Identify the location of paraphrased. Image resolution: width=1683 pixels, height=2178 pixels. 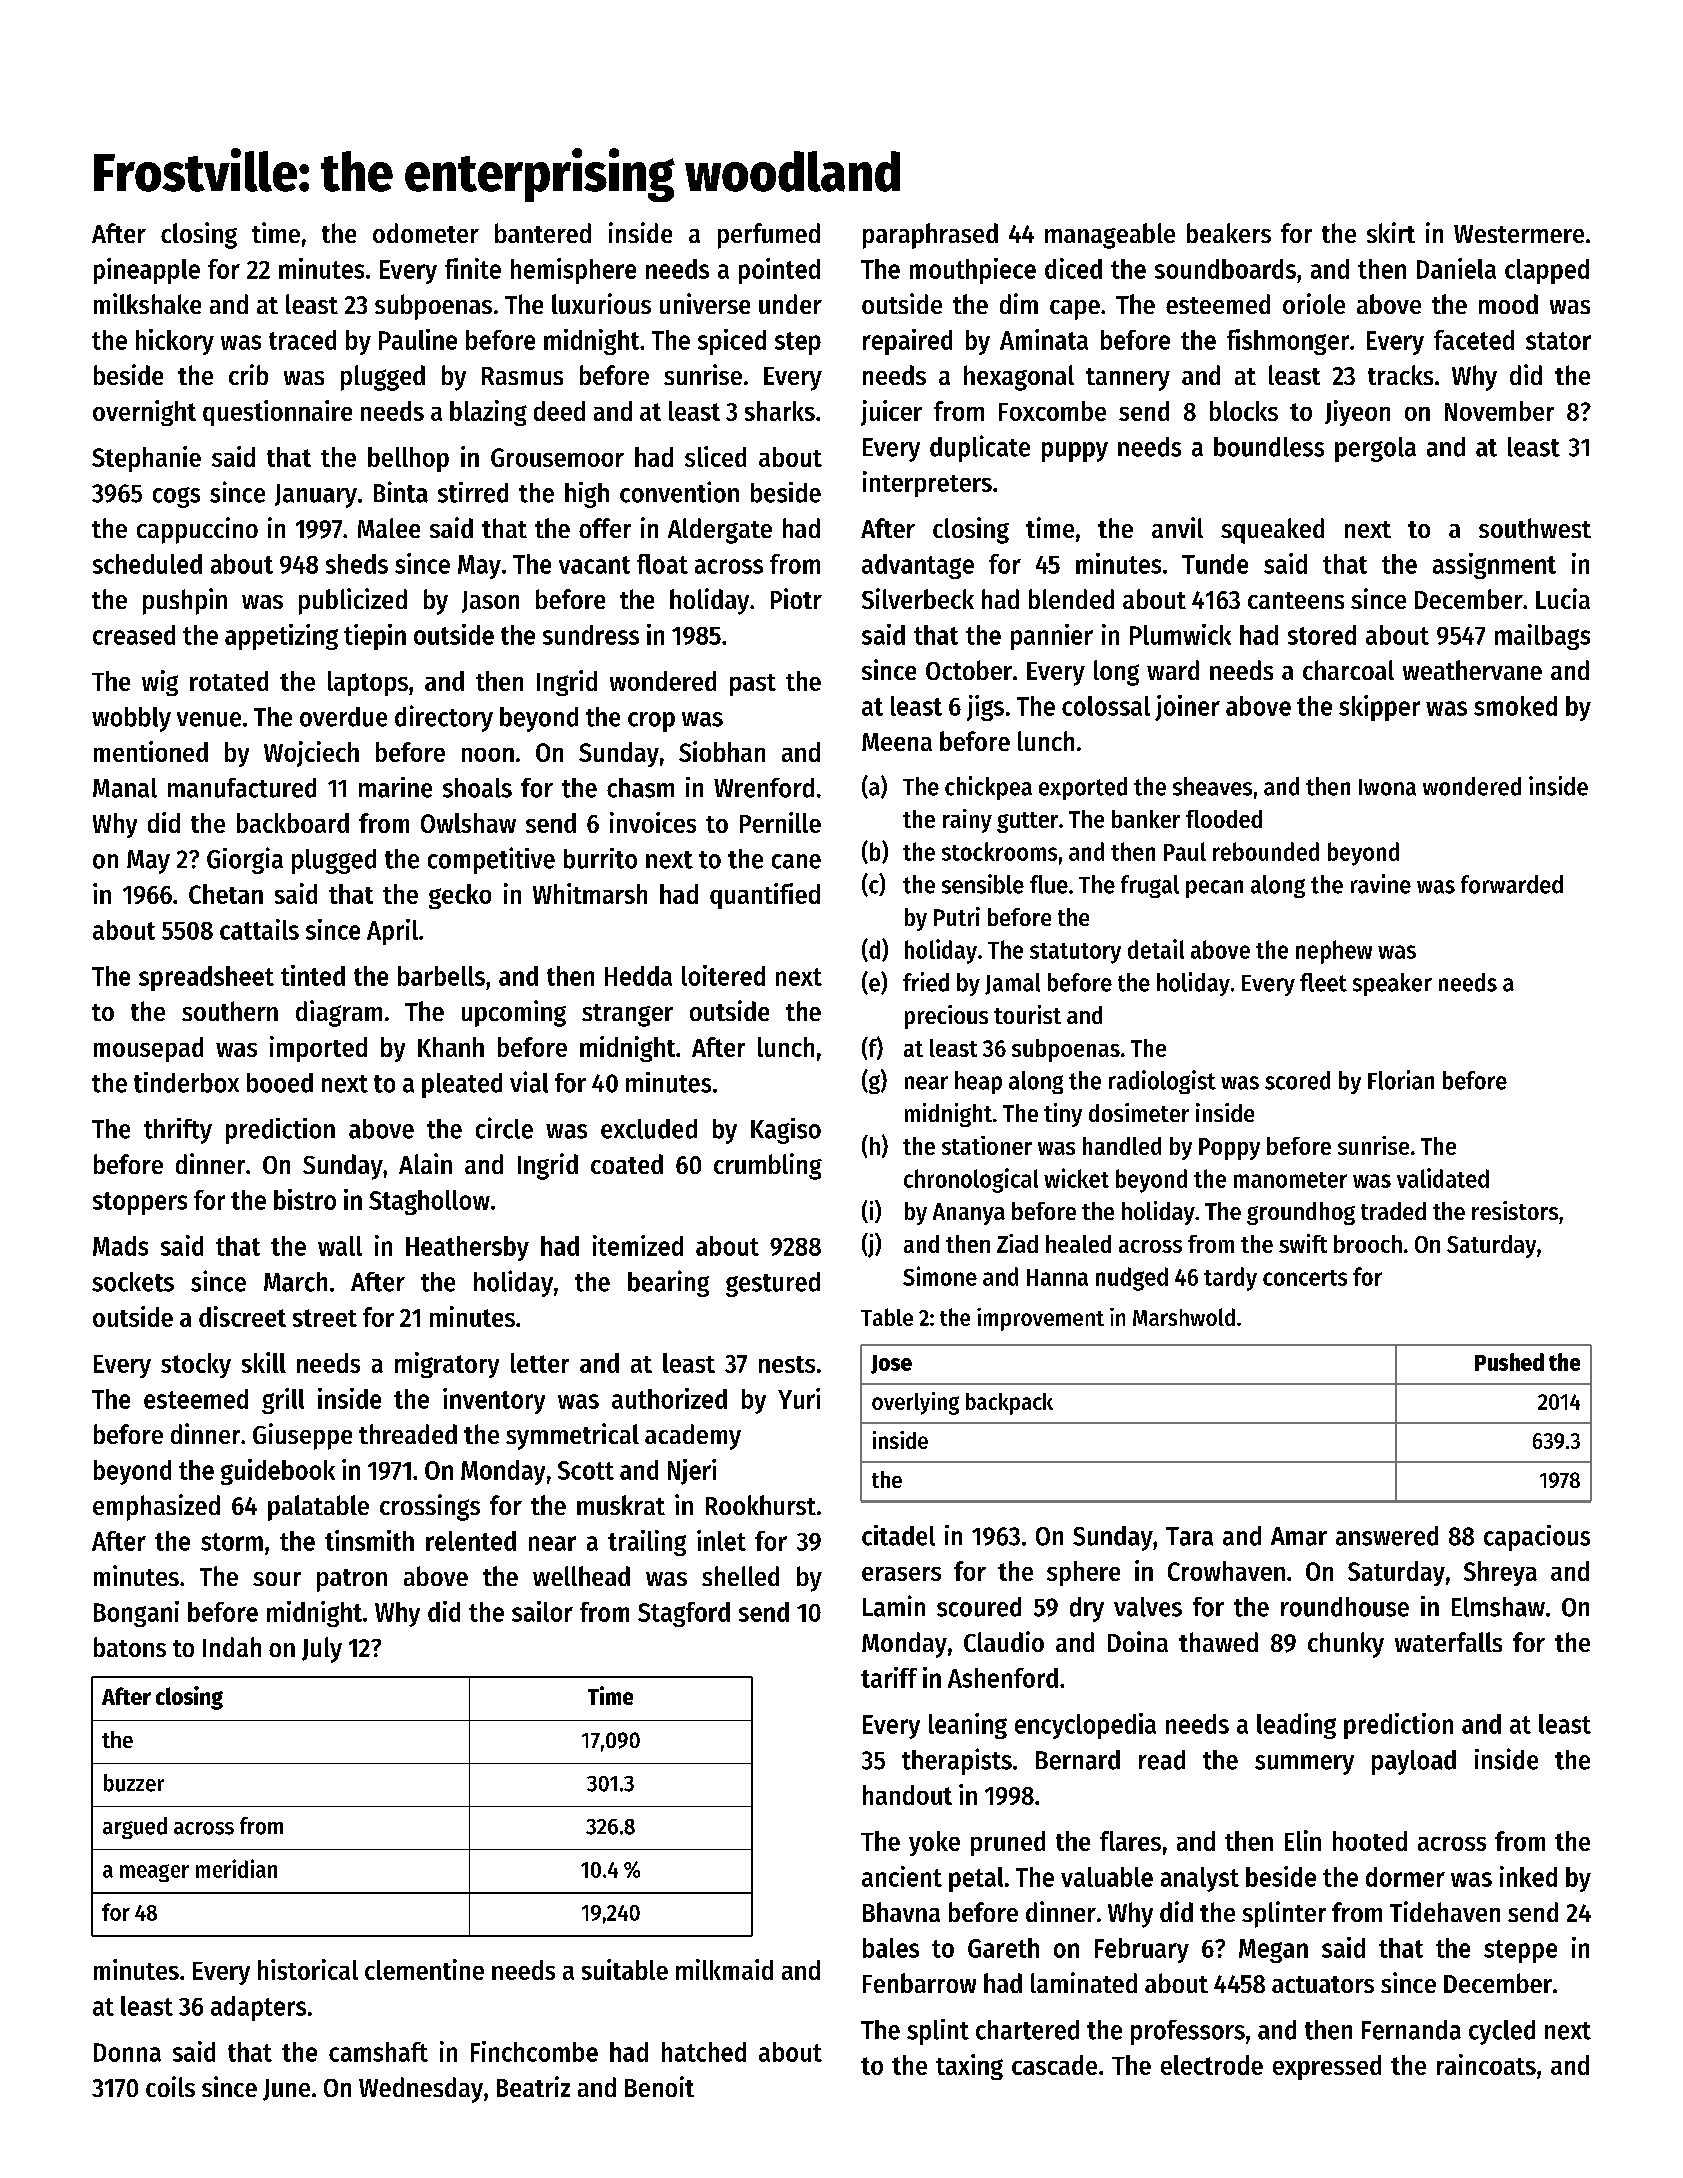
(930, 236).
